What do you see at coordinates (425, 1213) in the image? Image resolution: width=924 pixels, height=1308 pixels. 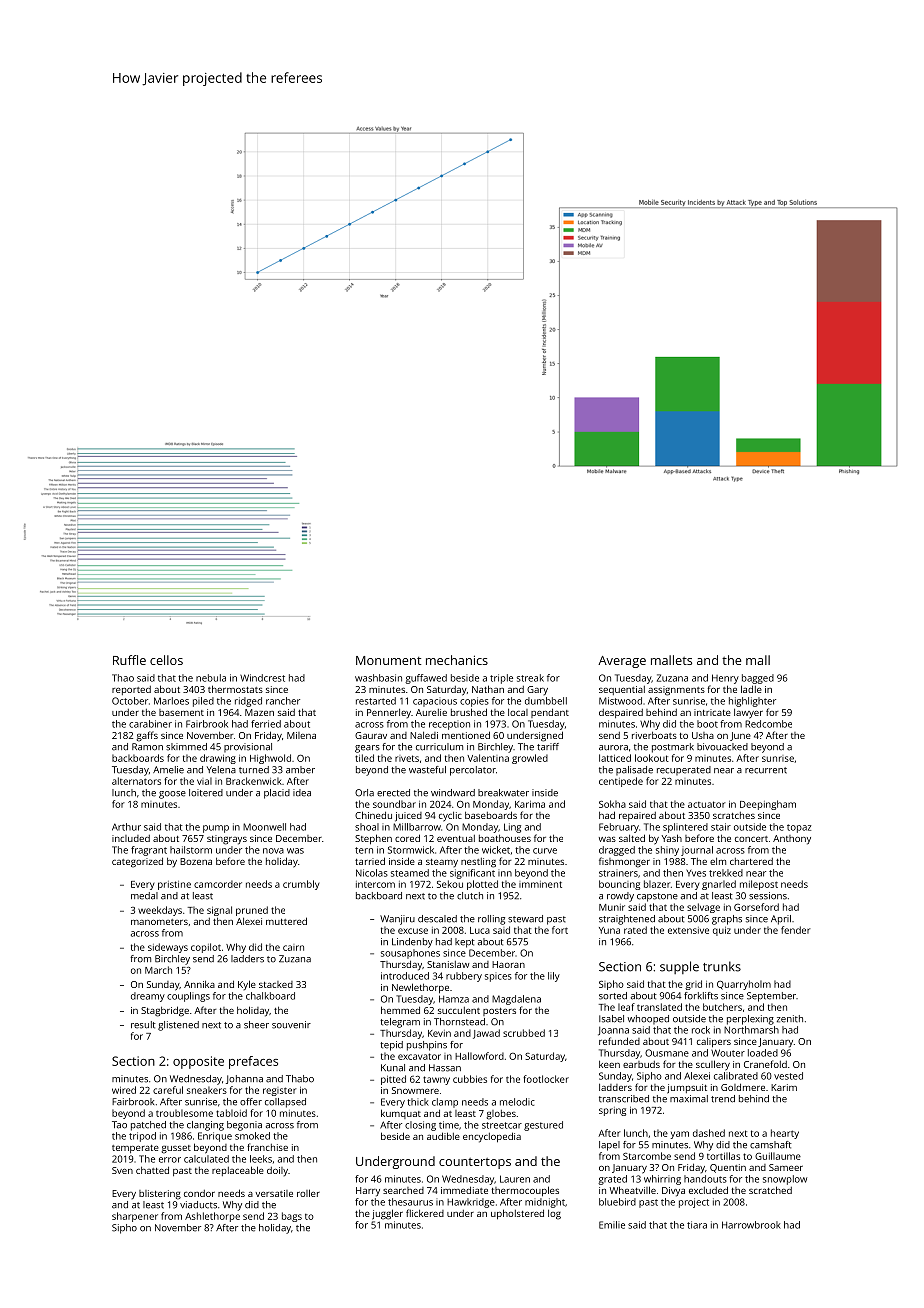 I see `flickered` at bounding box center [425, 1213].
